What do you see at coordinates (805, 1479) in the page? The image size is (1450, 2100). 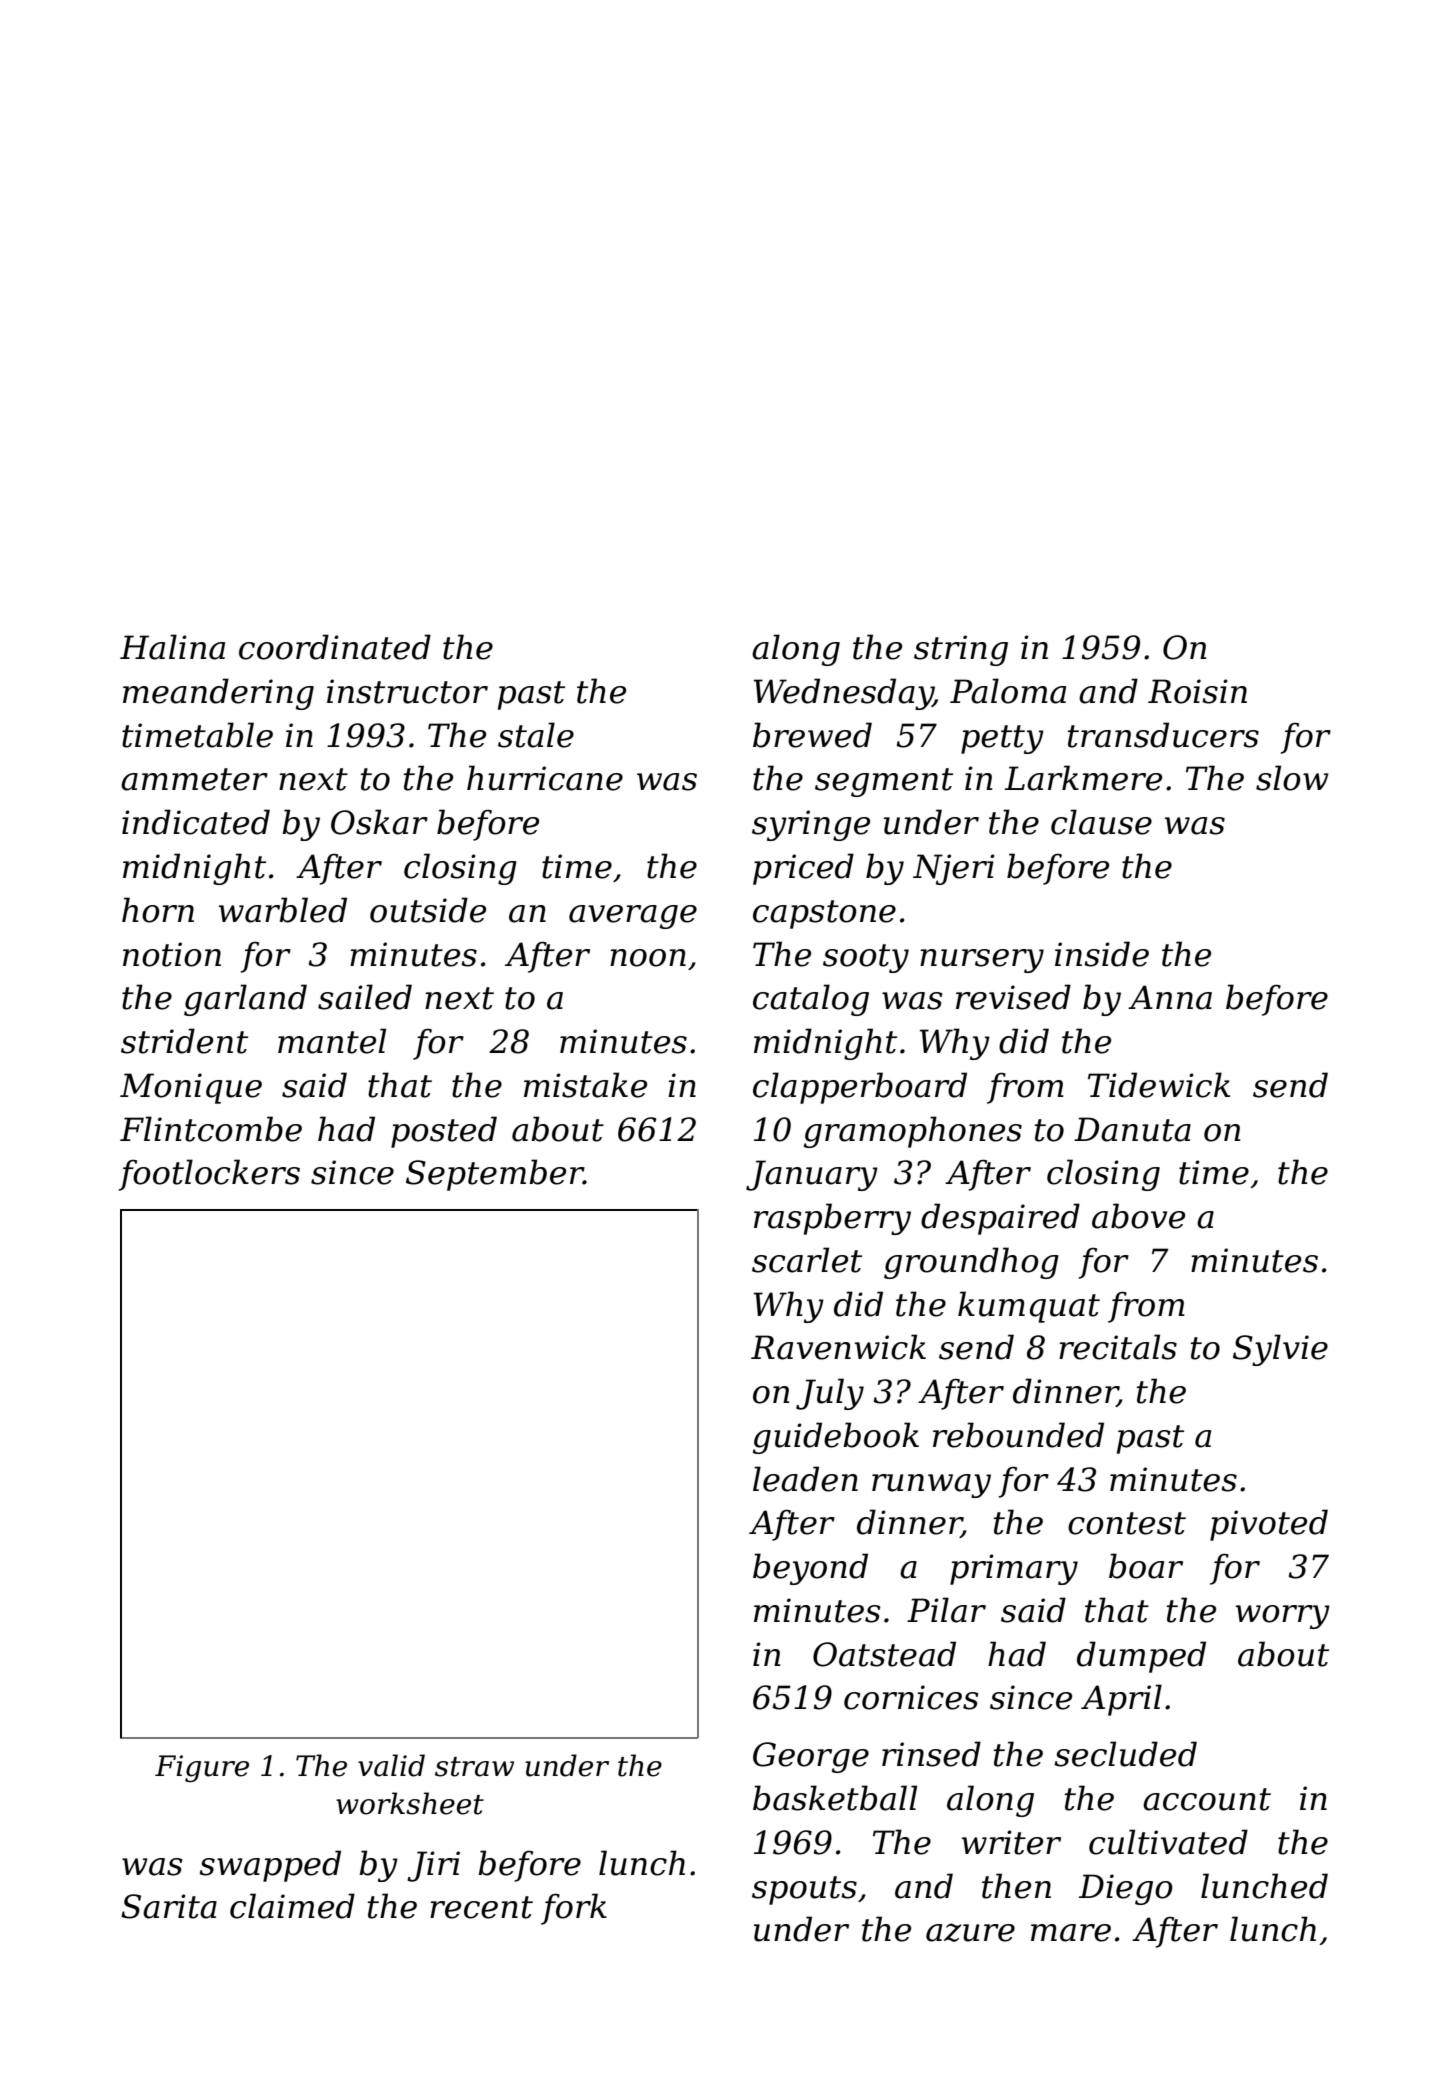 I see `leaden` at bounding box center [805, 1479].
